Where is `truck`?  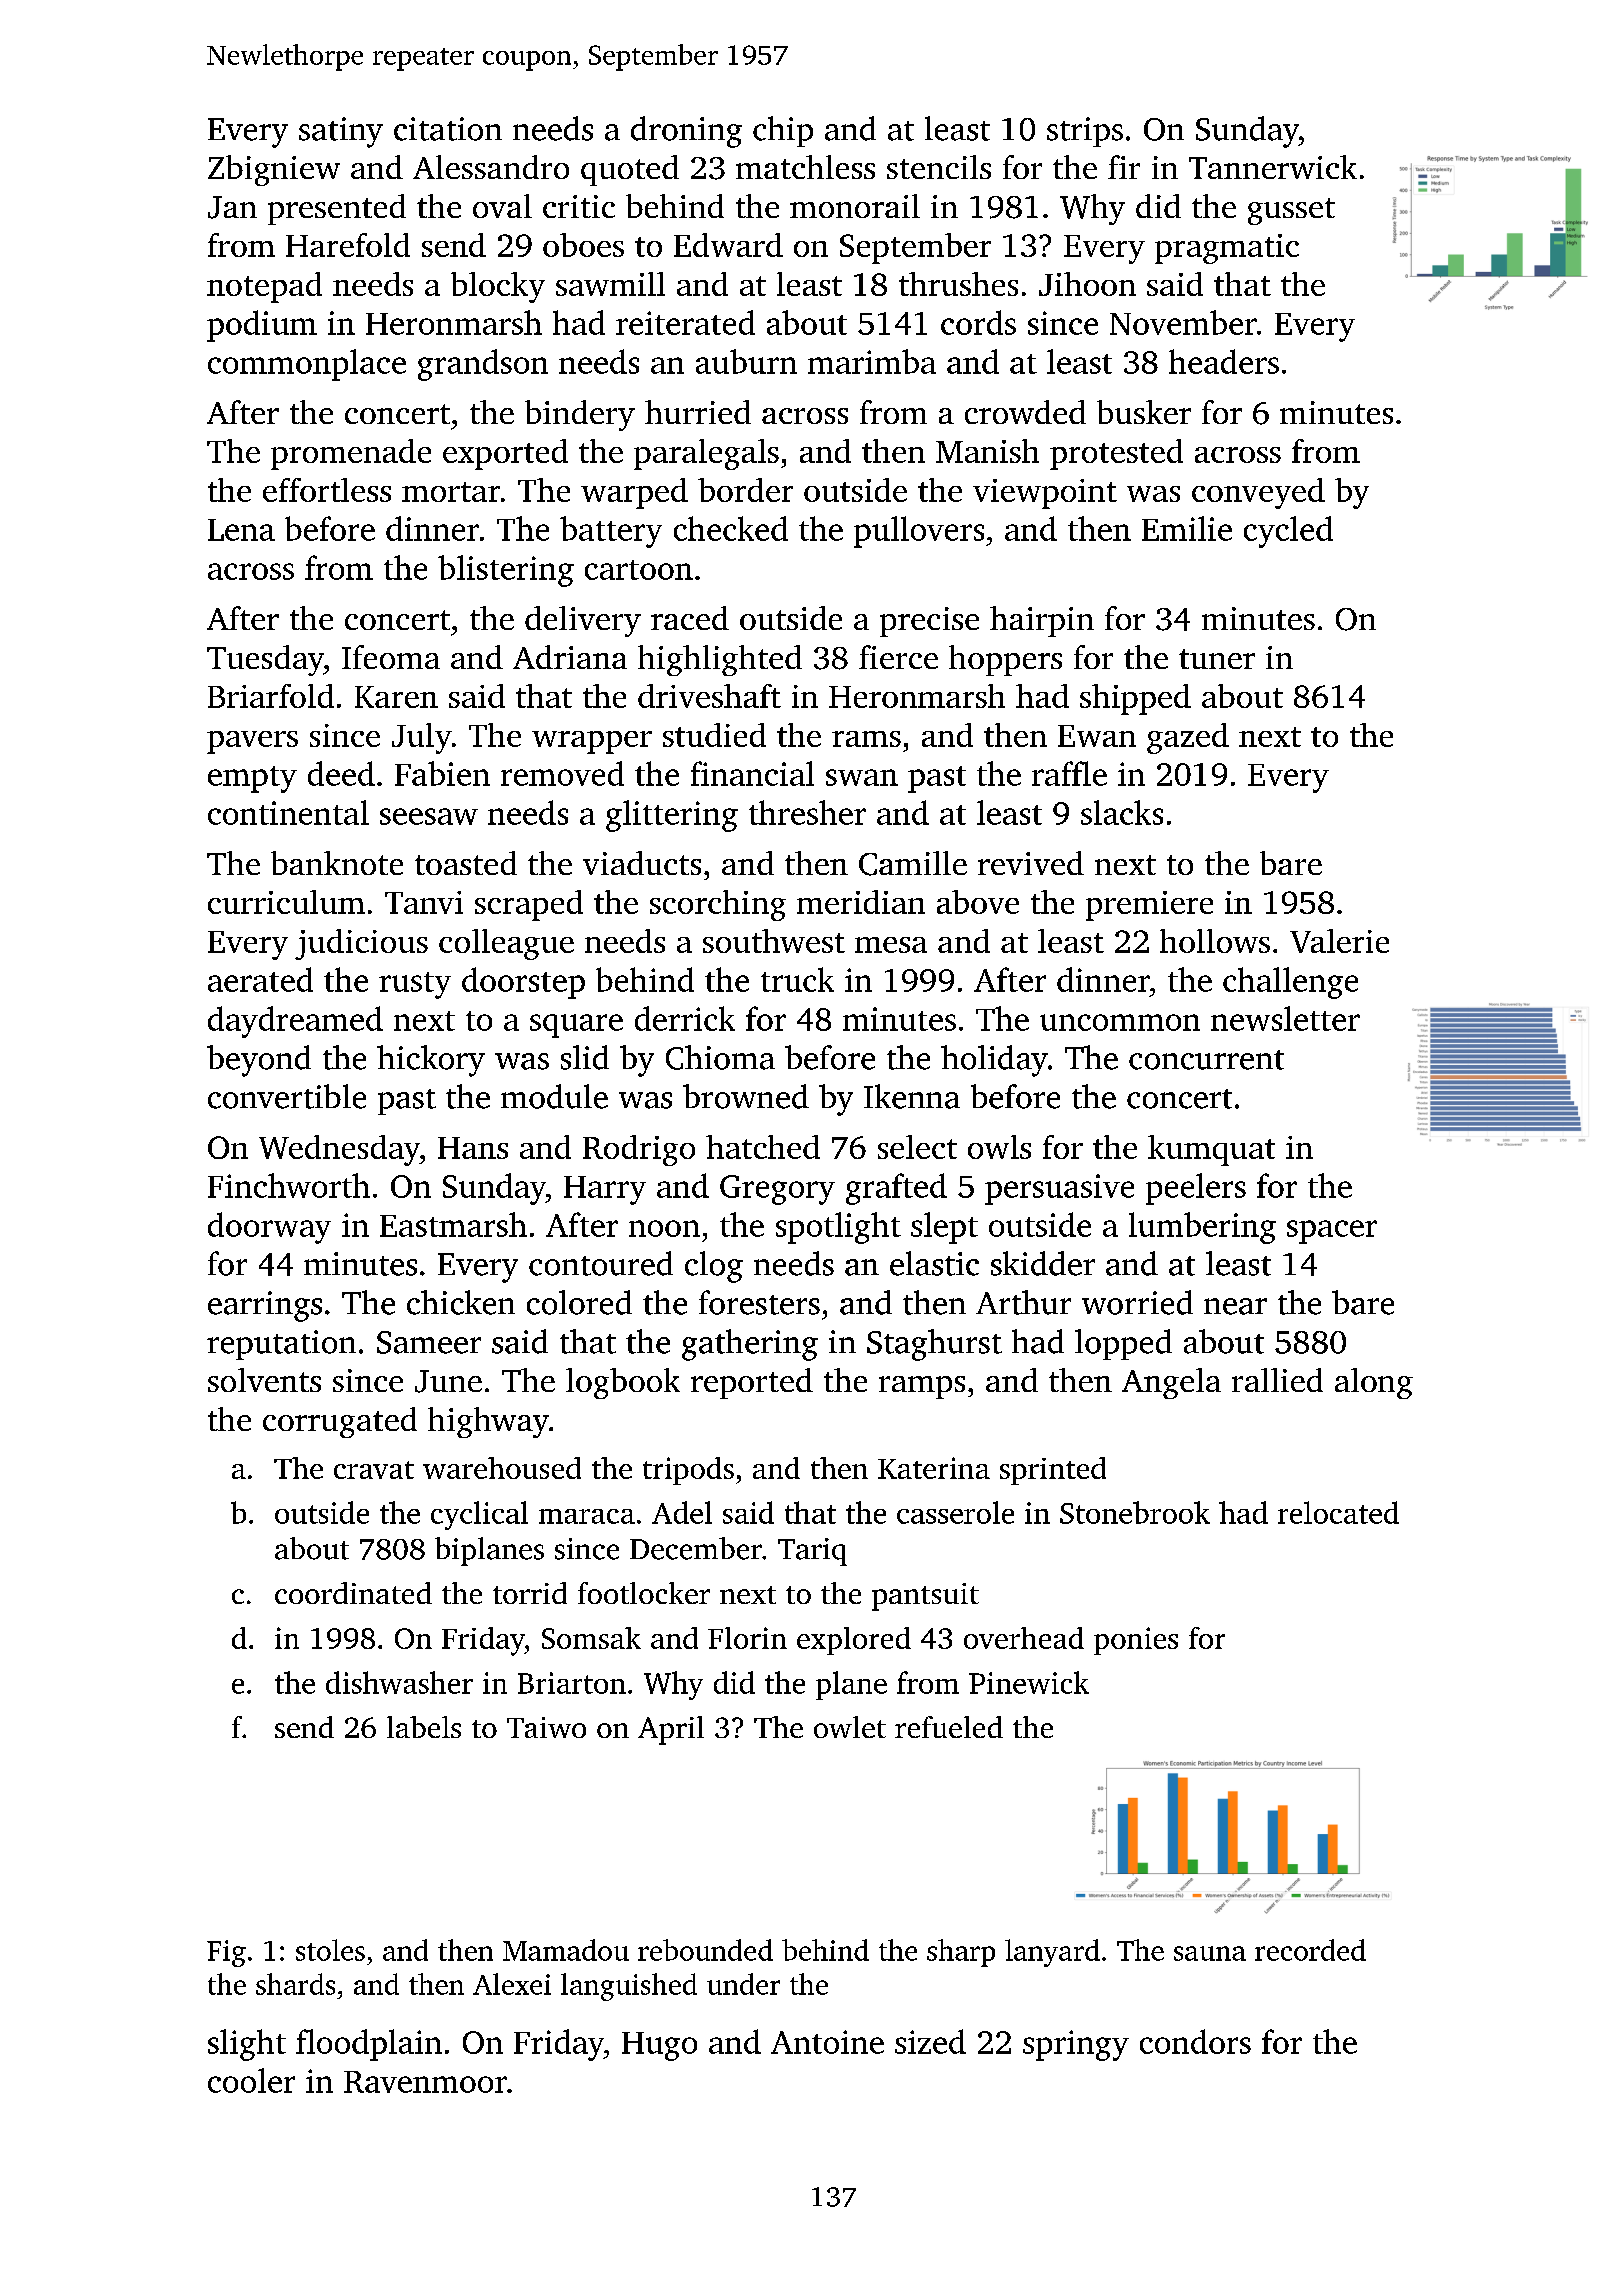
truck is located at coordinates (797, 979).
